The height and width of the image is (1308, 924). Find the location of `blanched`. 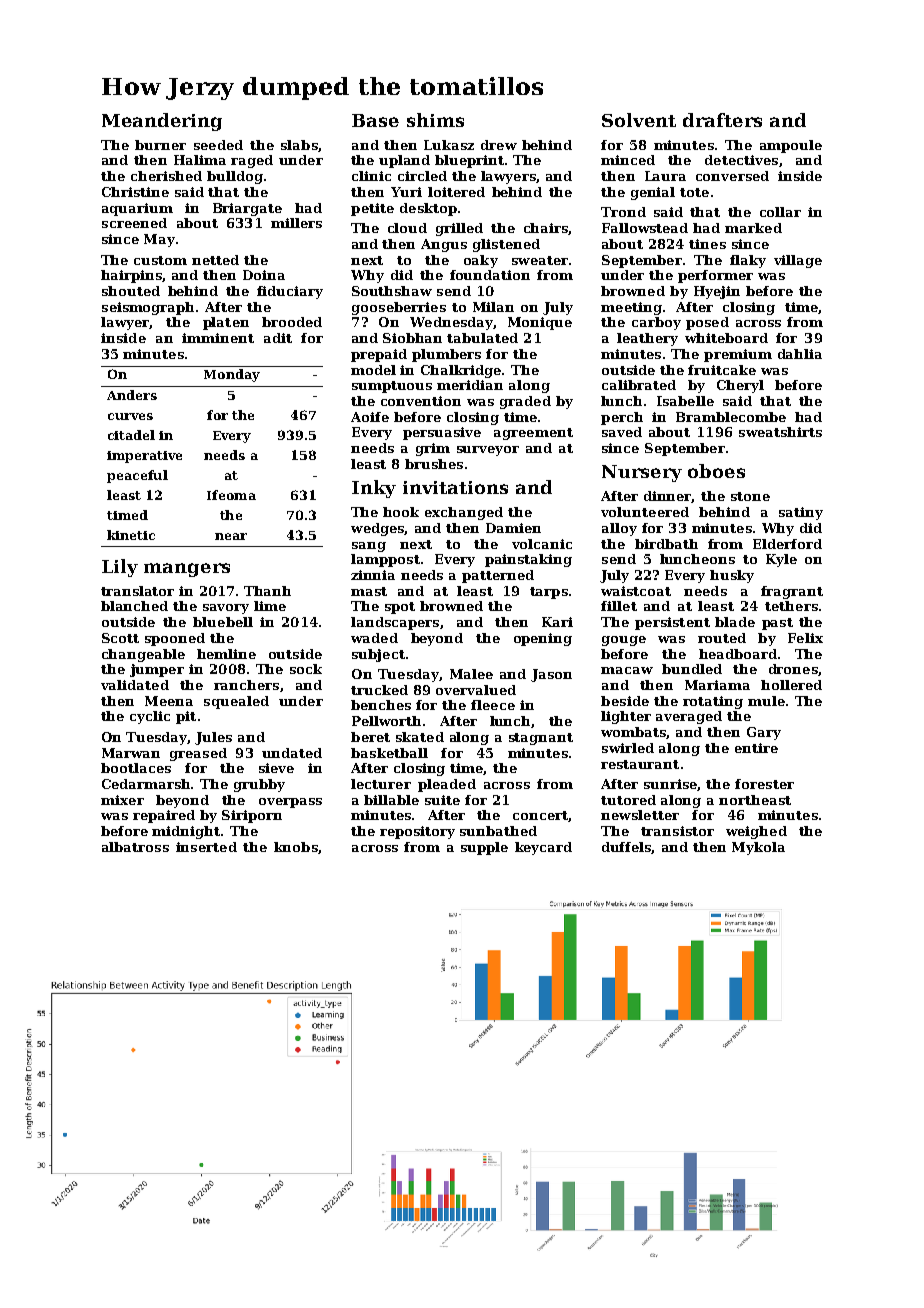

blanched is located at coordinates (134, 606).
